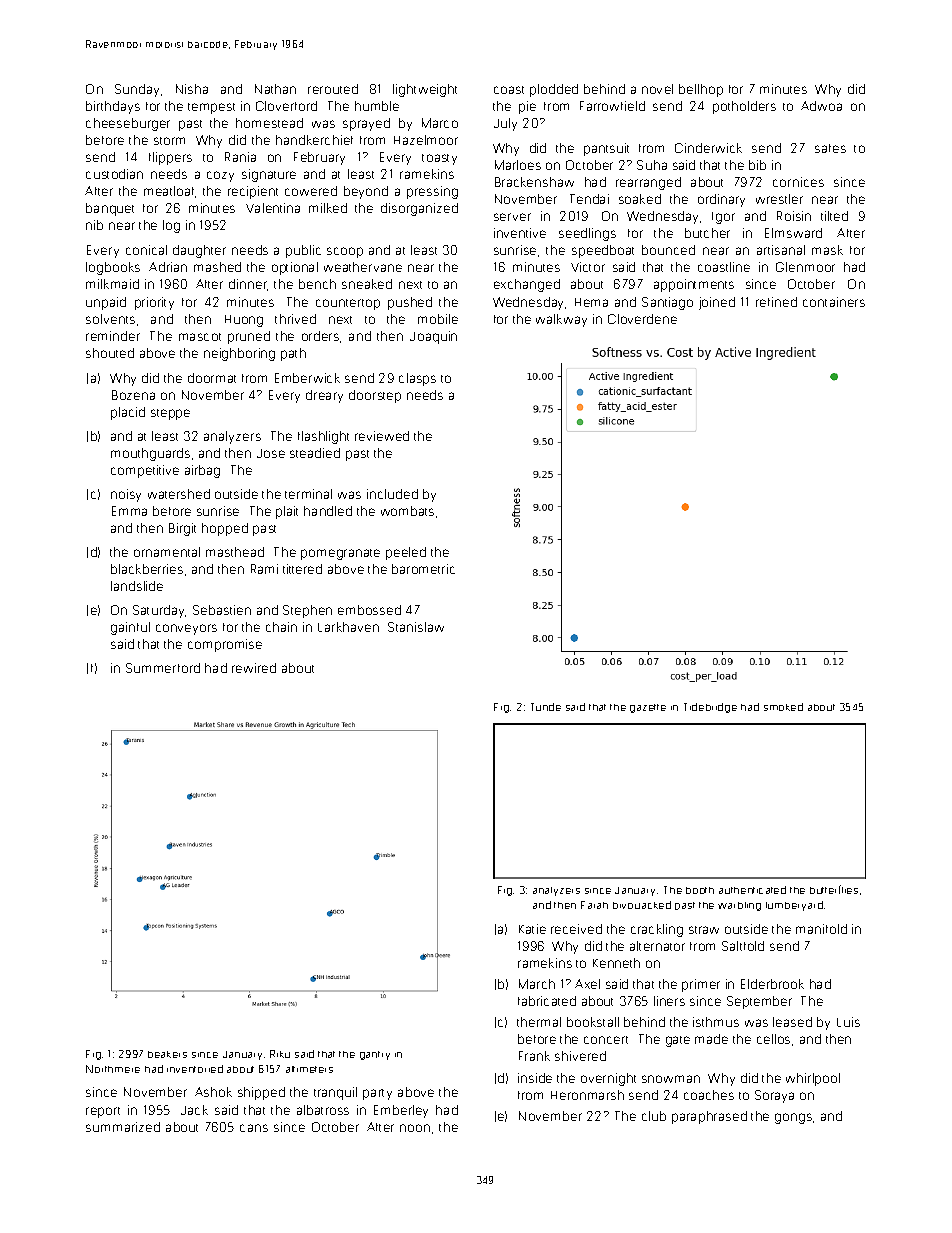  Describe the element at coordinates (254, 668) in the document. I see `rewired` at that location.
